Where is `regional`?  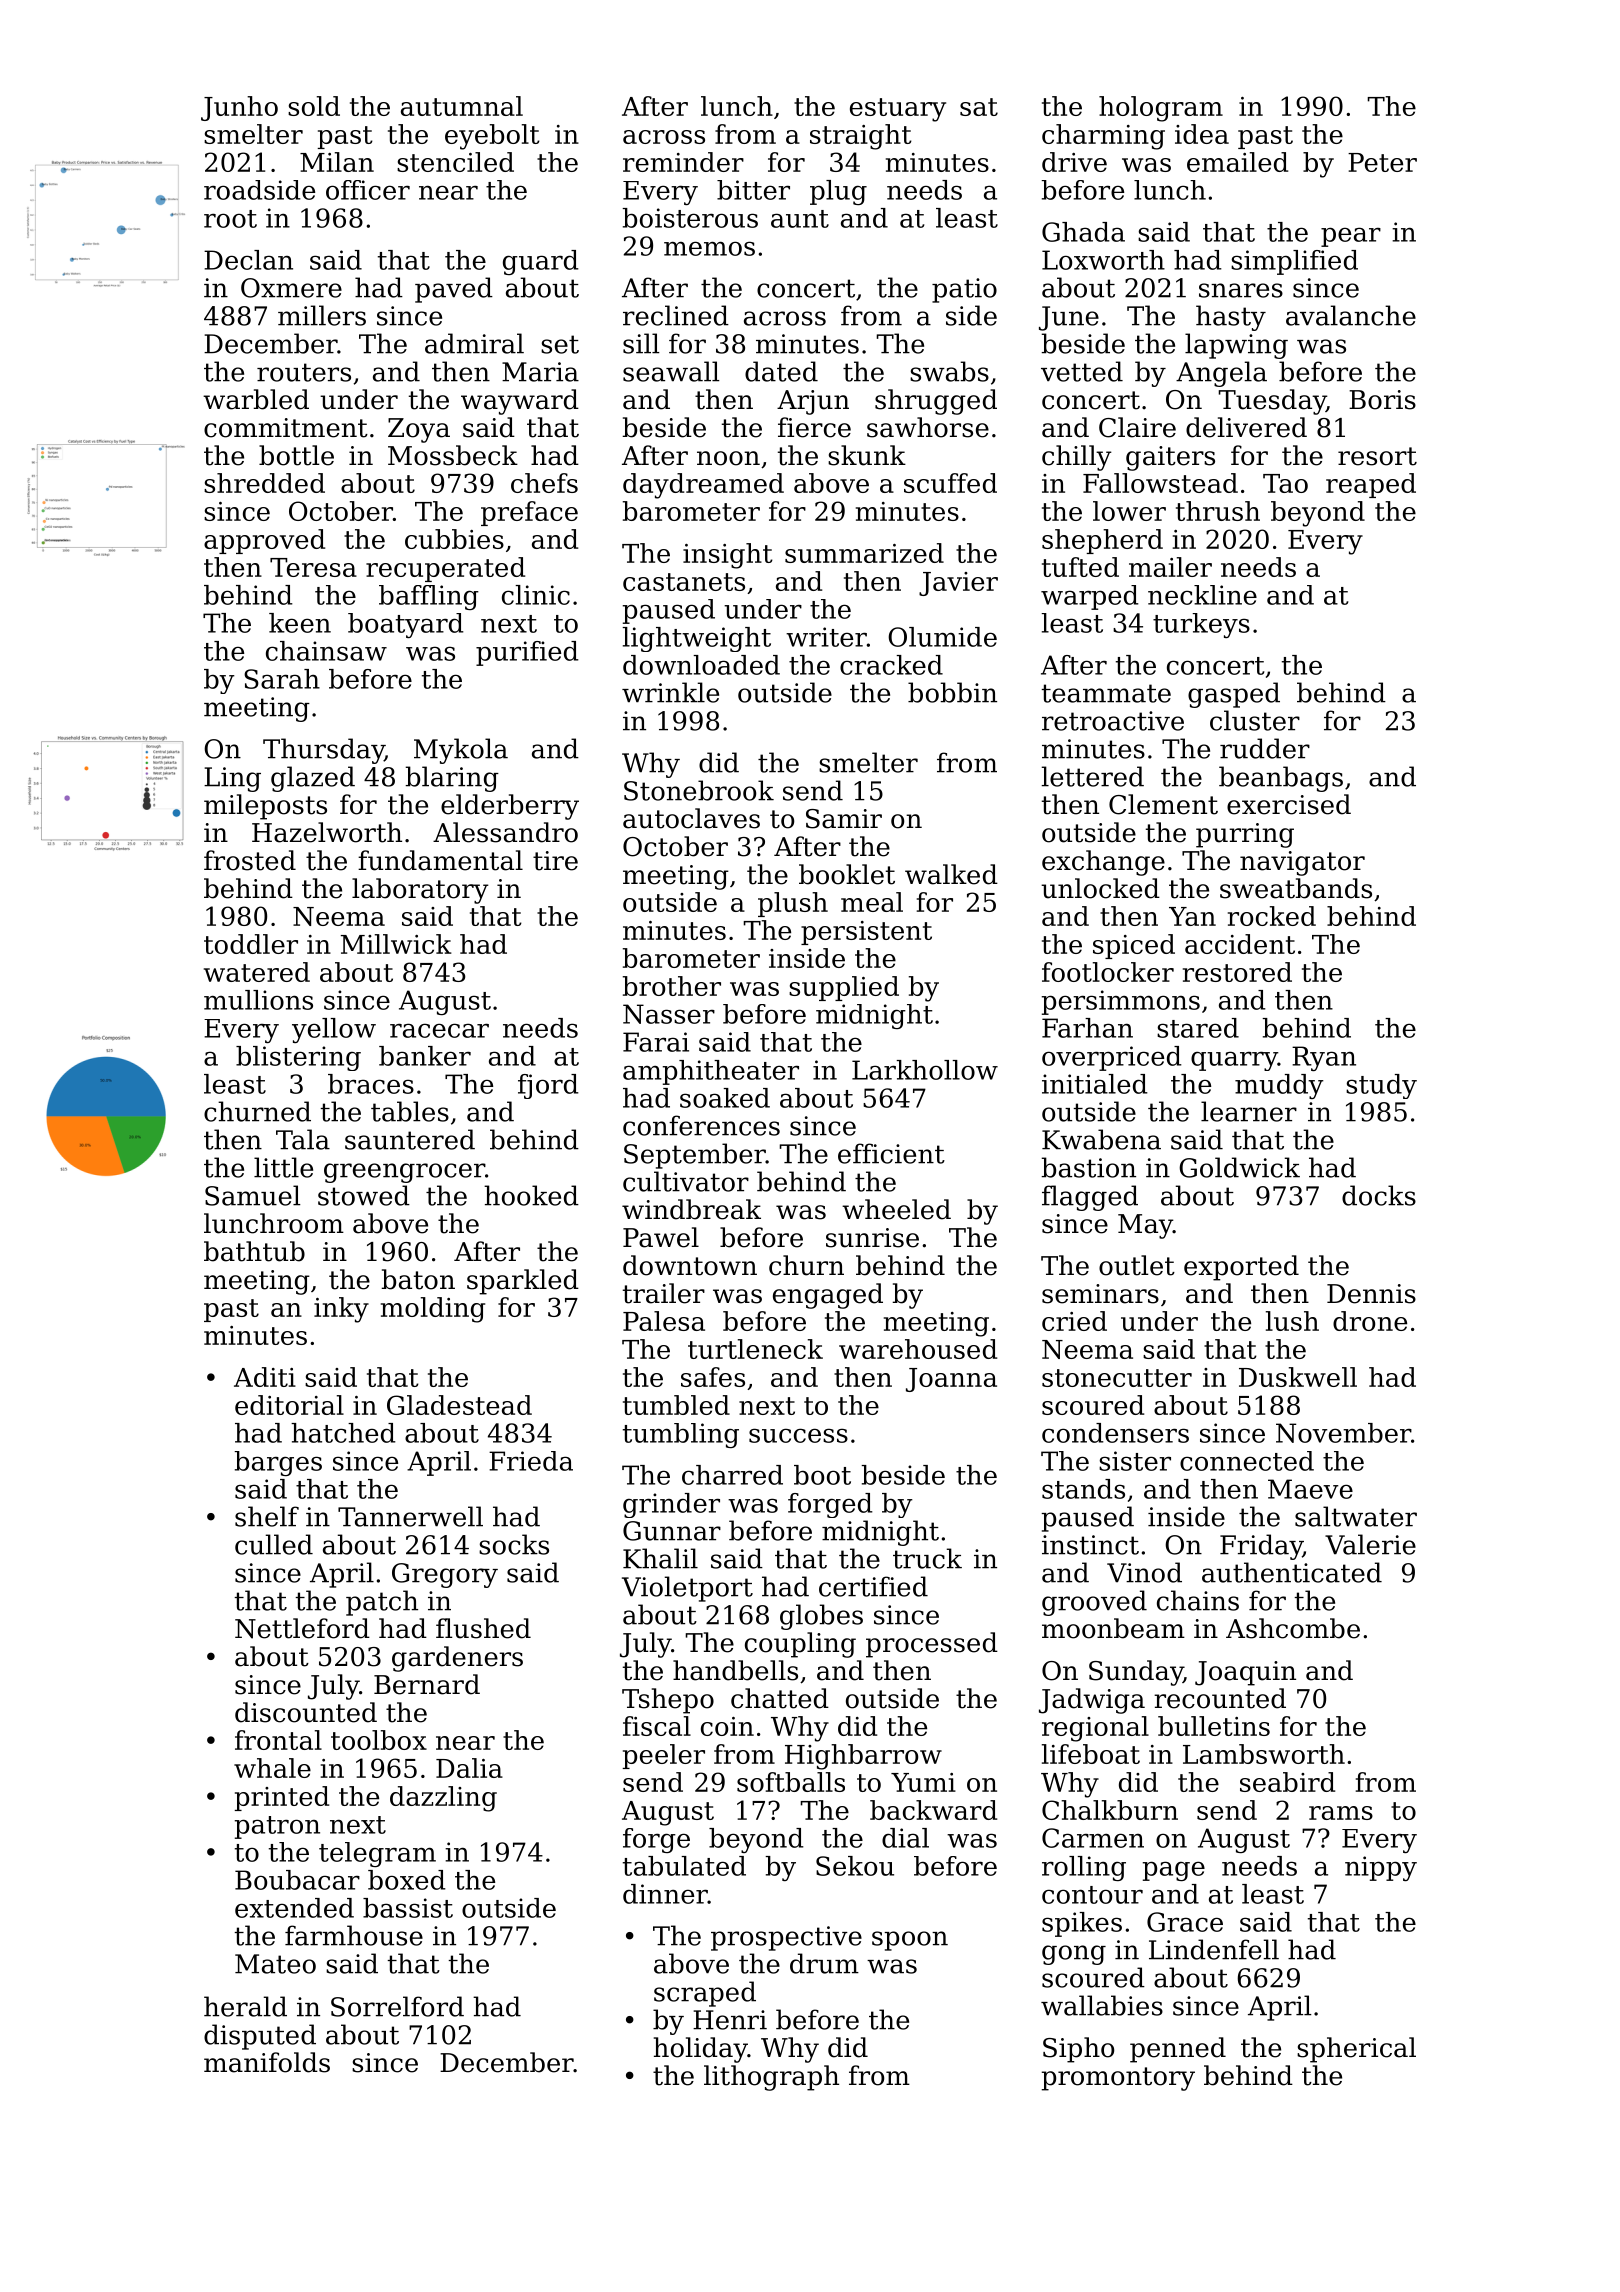 regional is located at coordinates (1095, 1729).
